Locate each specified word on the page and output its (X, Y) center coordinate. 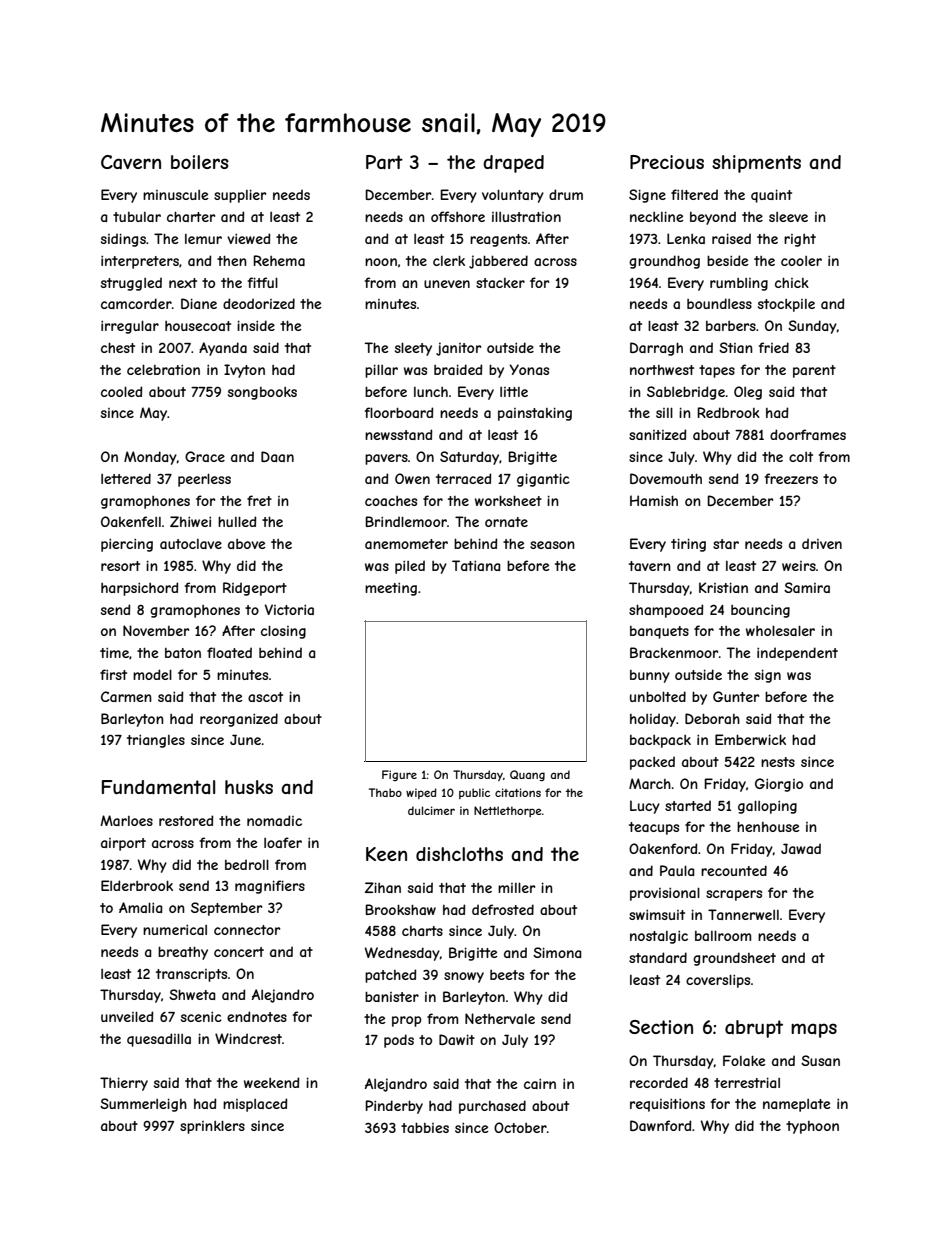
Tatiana (476, 565)
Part (384, 162)
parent (814, 371)
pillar (381, 371)
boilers (200, 162)
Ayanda (223, 349)
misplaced (255, 1105)
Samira (807, 587)
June (245, 739)
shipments (756, 164)
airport (123, 844)
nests (778, 762)
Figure (399, 775)
